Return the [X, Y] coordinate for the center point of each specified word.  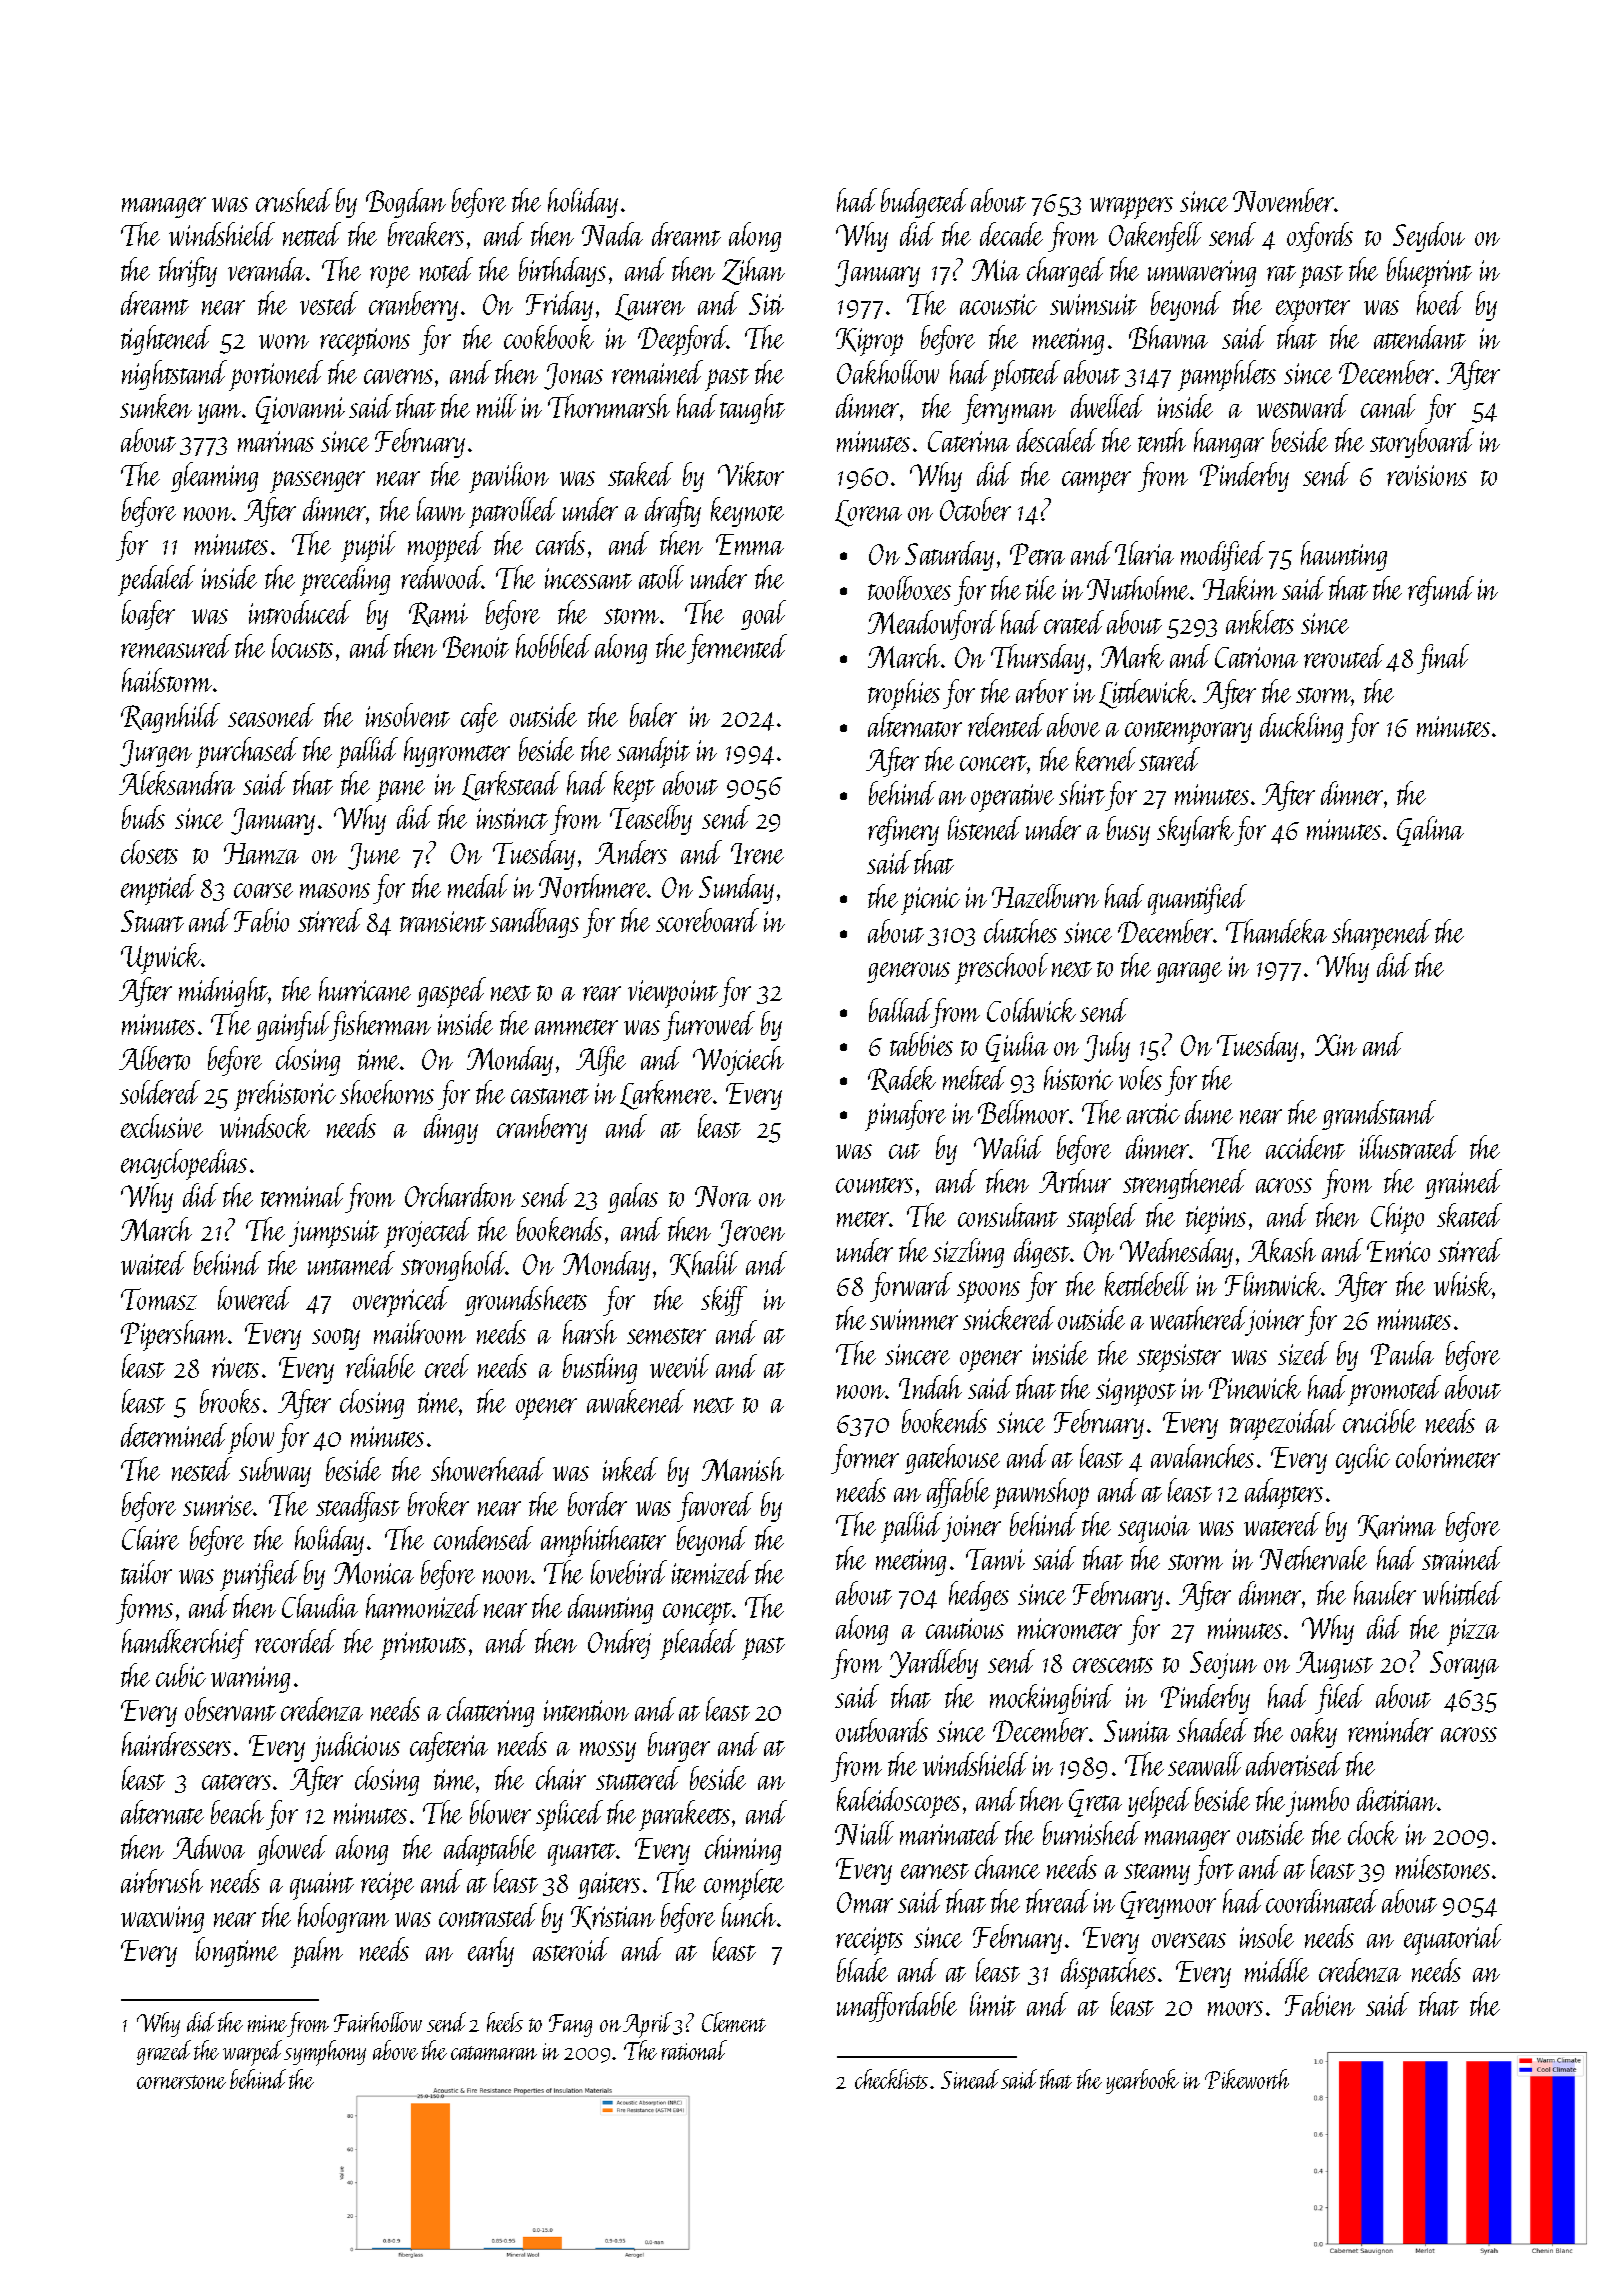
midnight [223, 992]
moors [1235, 2008]
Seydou [1429, 237]
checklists [891, 2079]
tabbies [921, 1044]
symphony [325, 2053]
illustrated [1409, 1147]
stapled [1102, 1218]
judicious [355, 1747]
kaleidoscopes [898, 1802]
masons [335, 890]
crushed [294, 200]
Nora [723, 1196]
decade [1011, 234]
